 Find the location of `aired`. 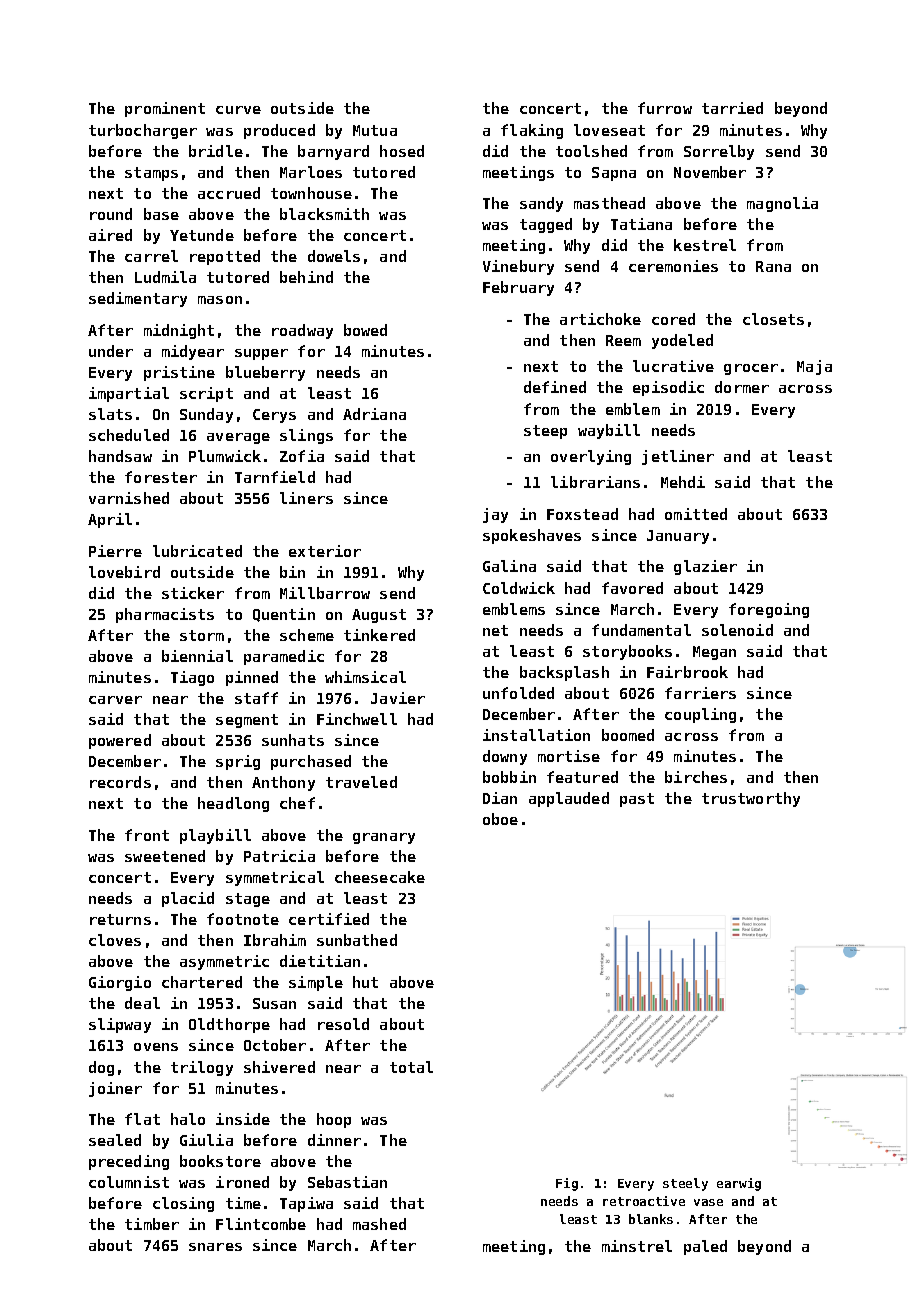

aired is located at coordinates (110, 235).
